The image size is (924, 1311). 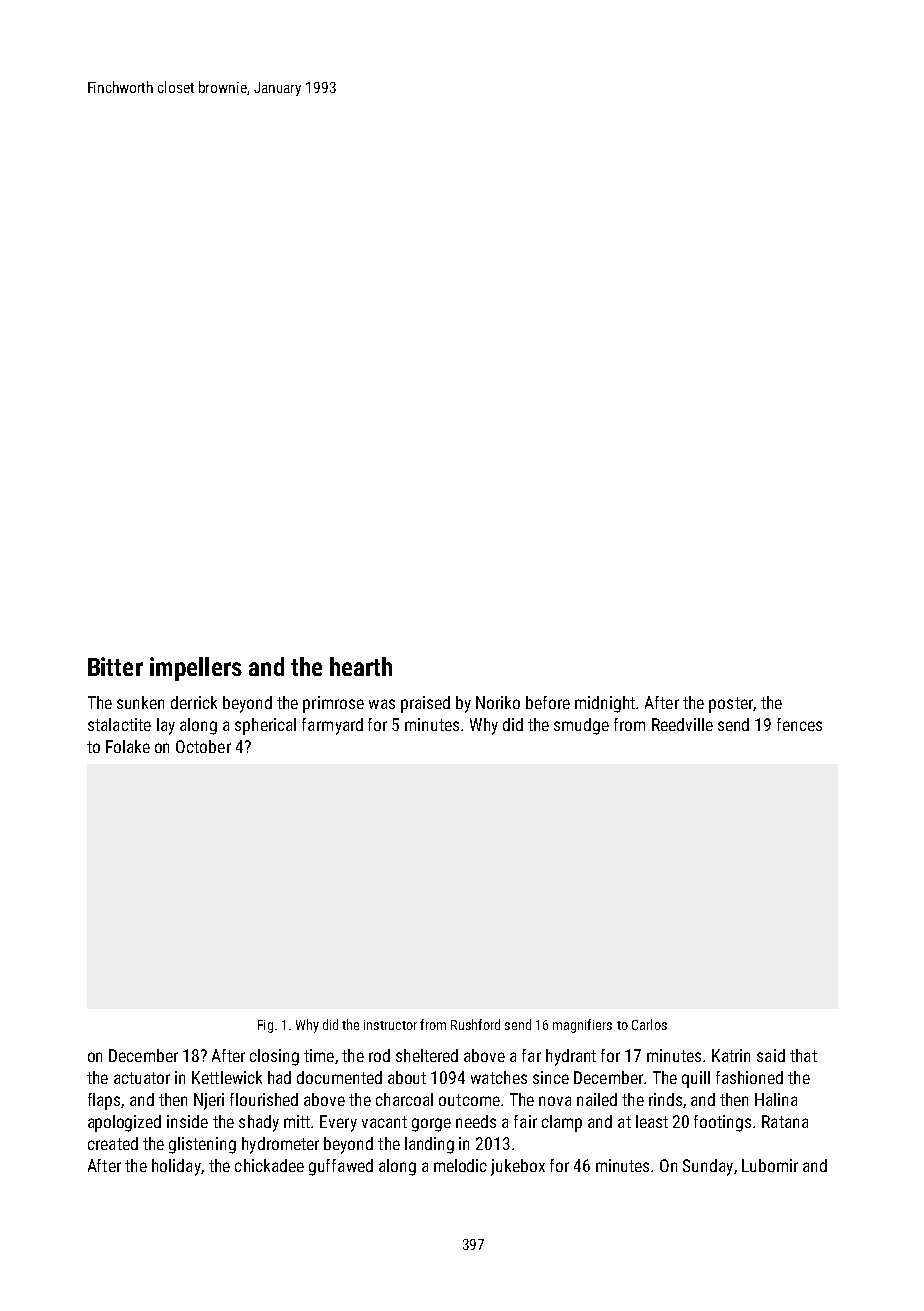 I want to click on midnight, so click(x=605, y=704).
